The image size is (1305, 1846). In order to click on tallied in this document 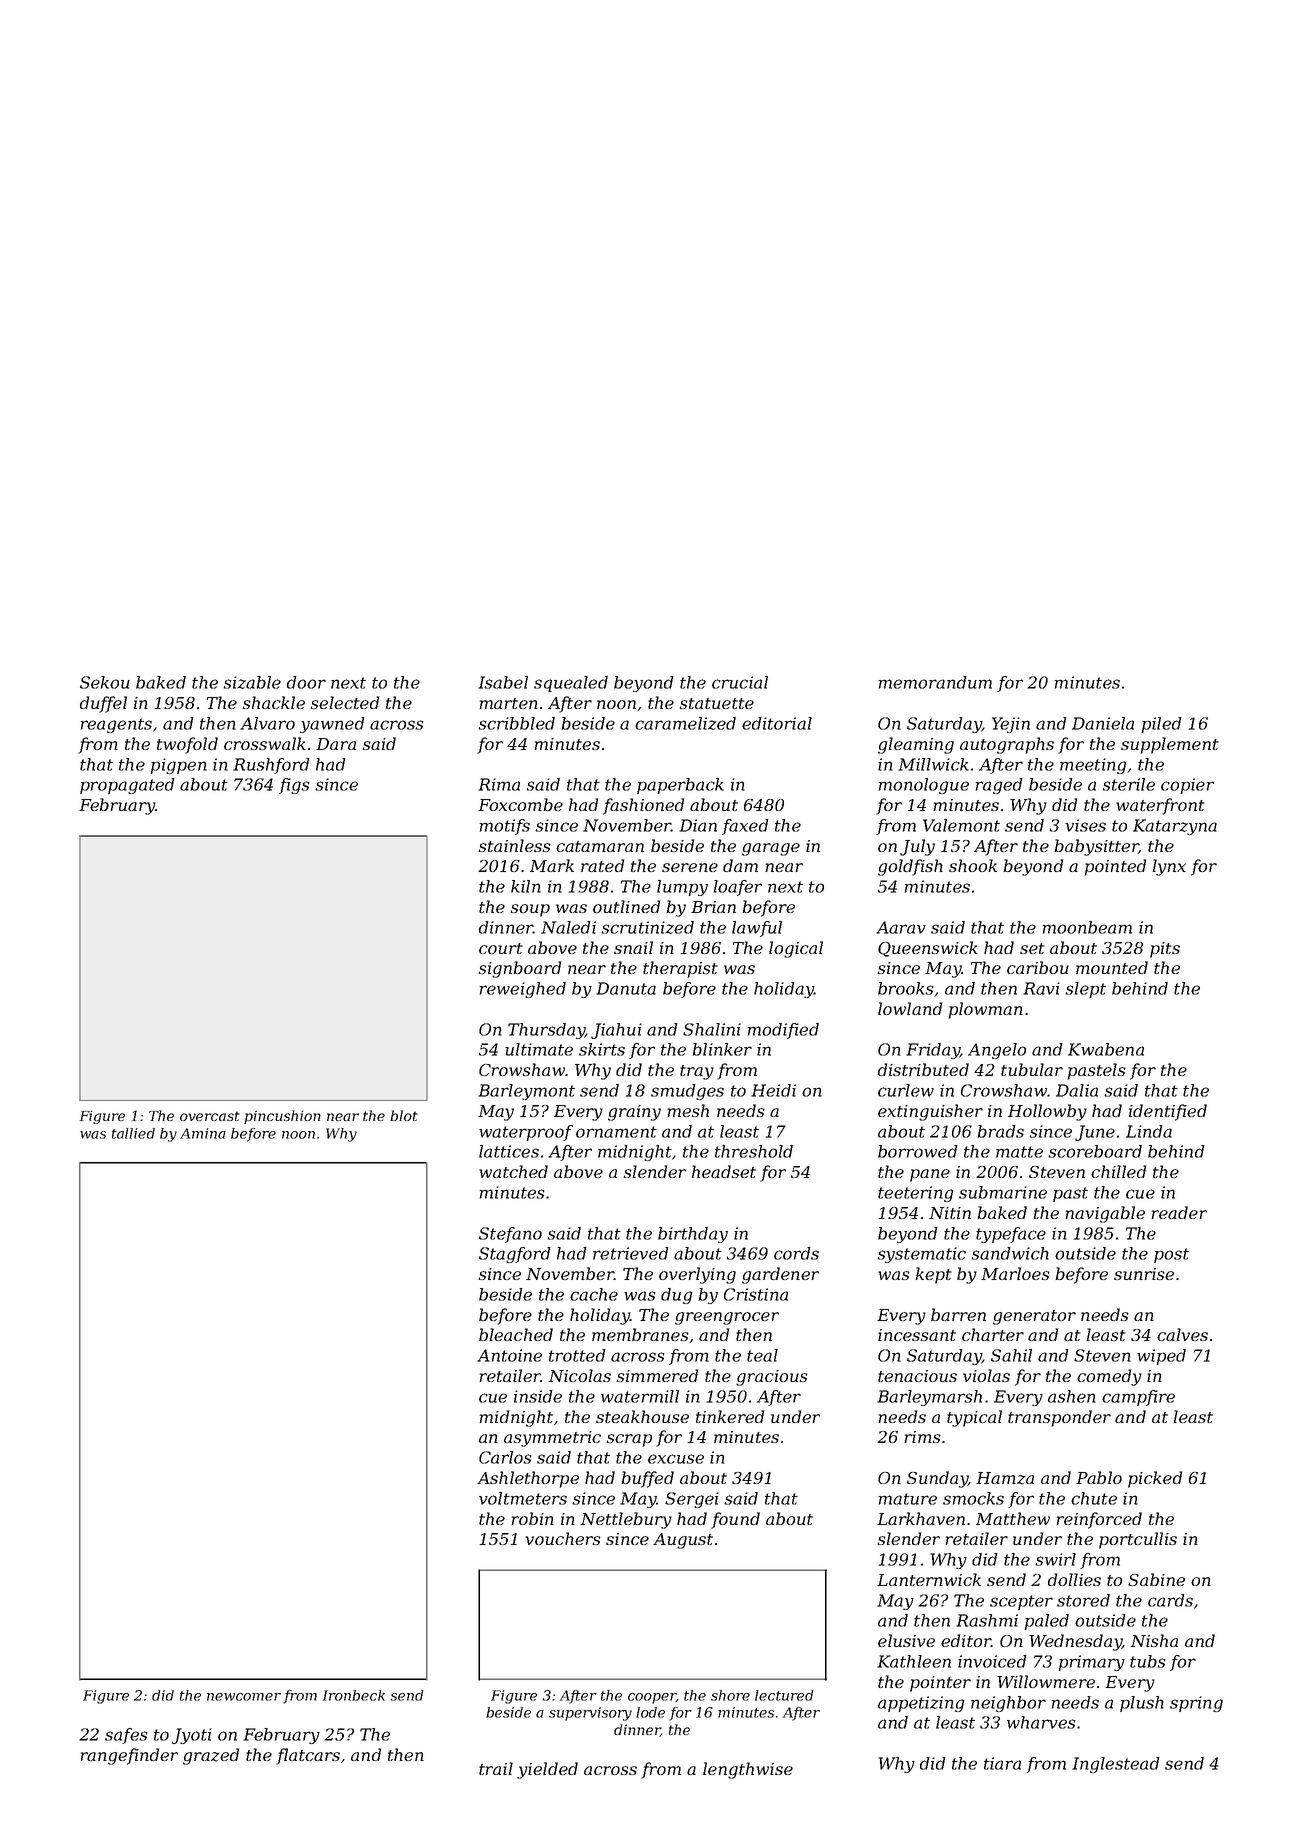, I will do `click(133, 1133)`.
